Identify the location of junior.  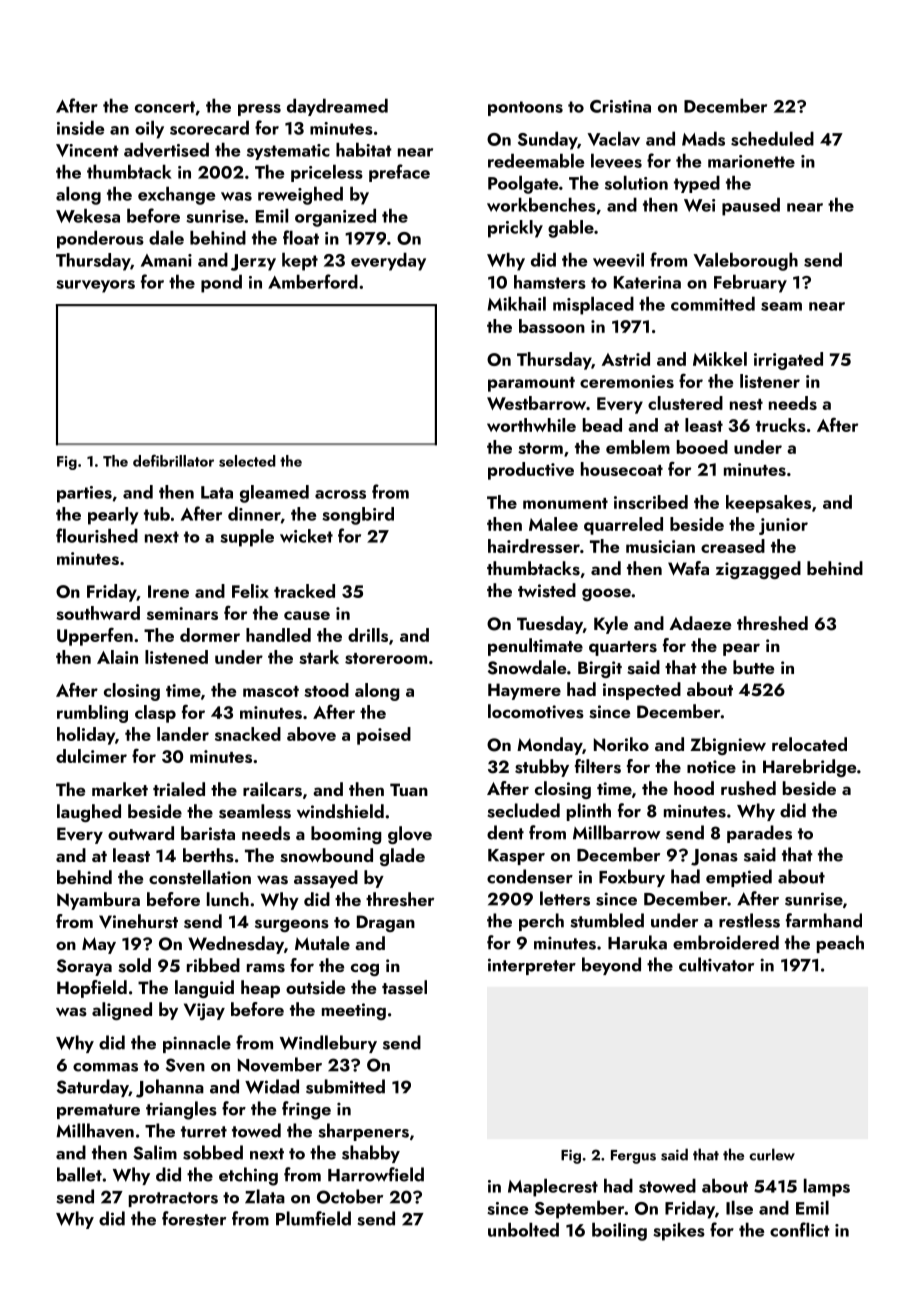
(783, 526).
